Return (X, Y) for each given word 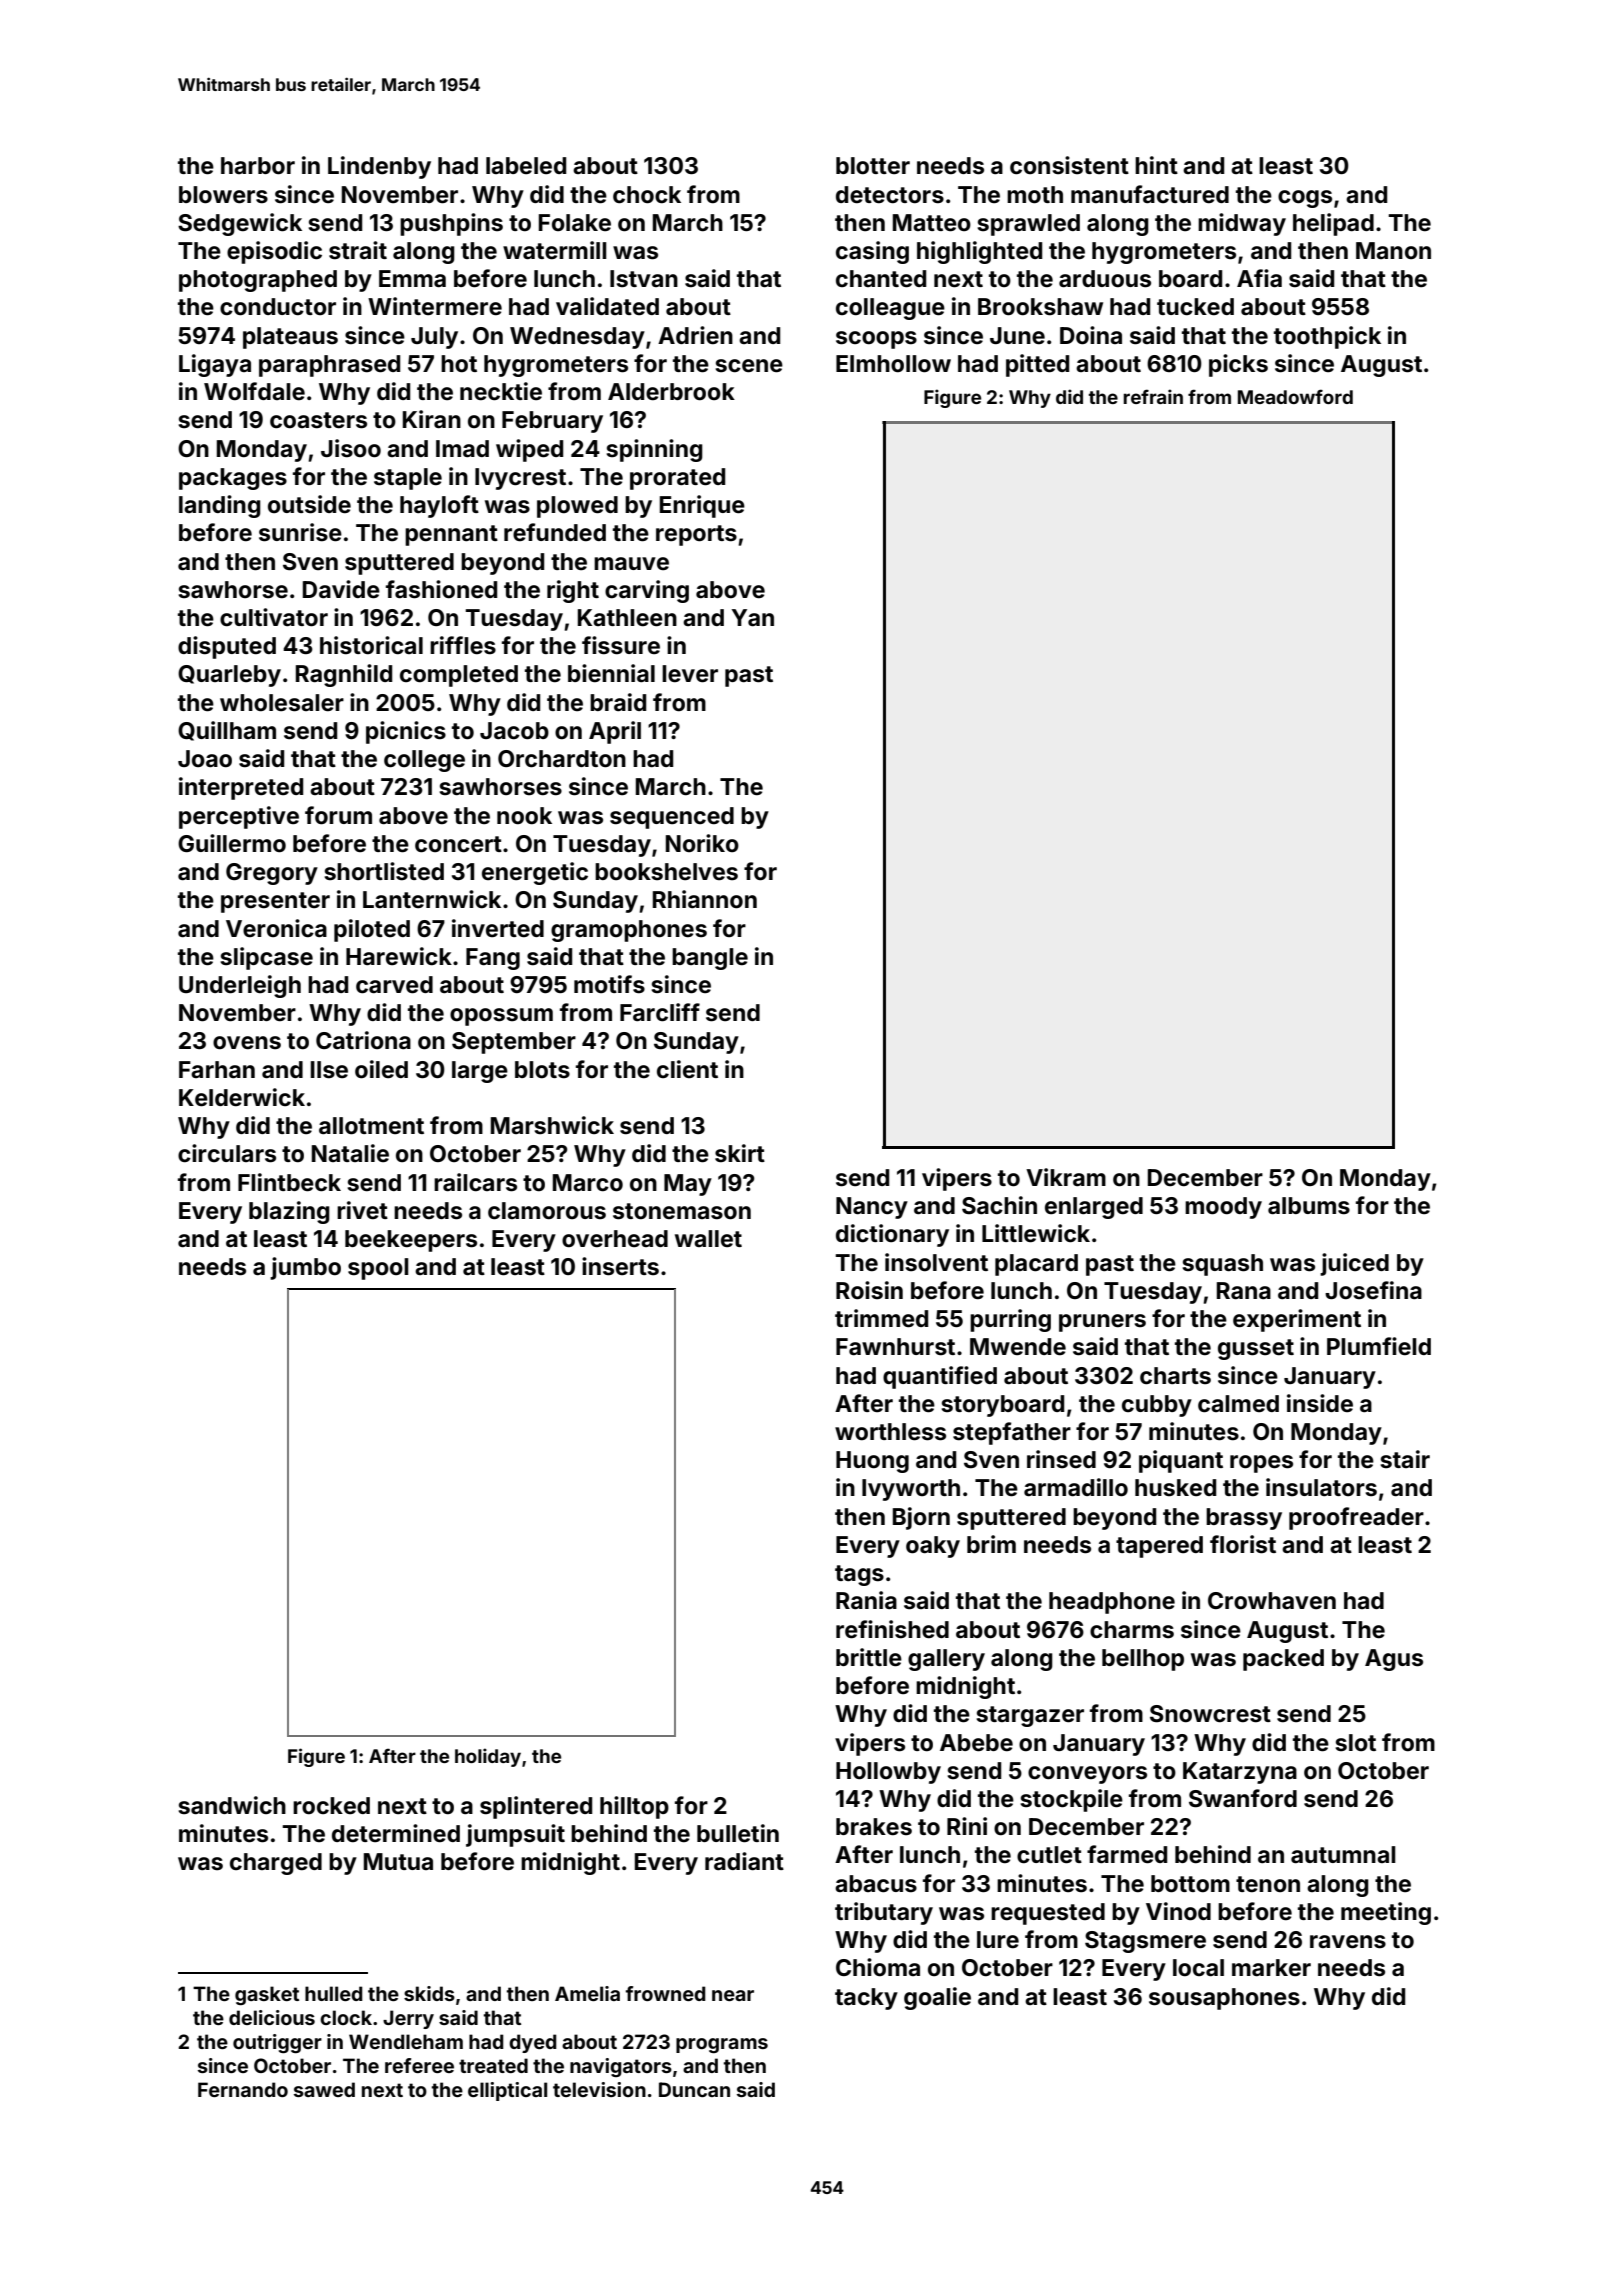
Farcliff (660, 1012)
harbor (258, 166)
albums (1309, 1206)
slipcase (266, 958)
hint (1156, 165)
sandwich (232, 1805)
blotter (873, 166)
